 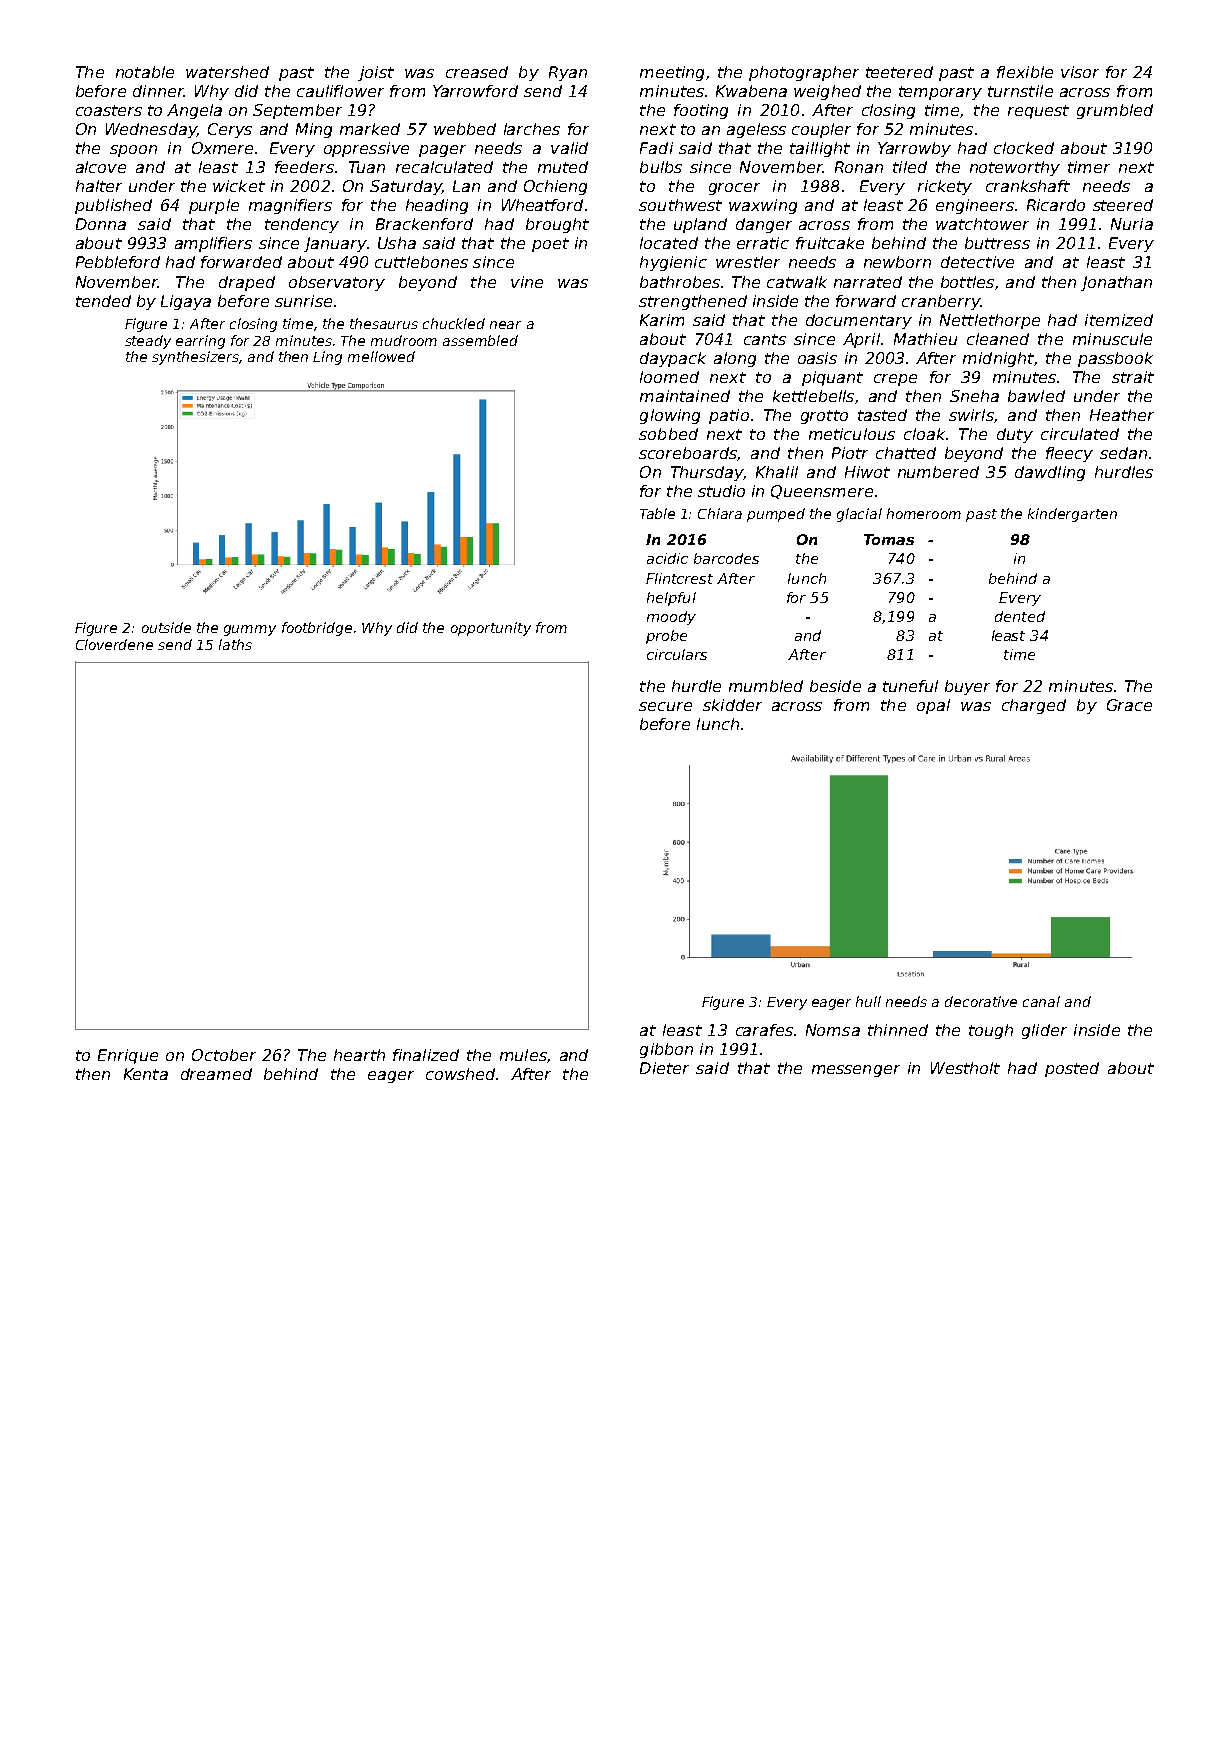 What do you see at coordinates (148, 342) in the page?
I see `steady` at bounding box center [148, 342].
